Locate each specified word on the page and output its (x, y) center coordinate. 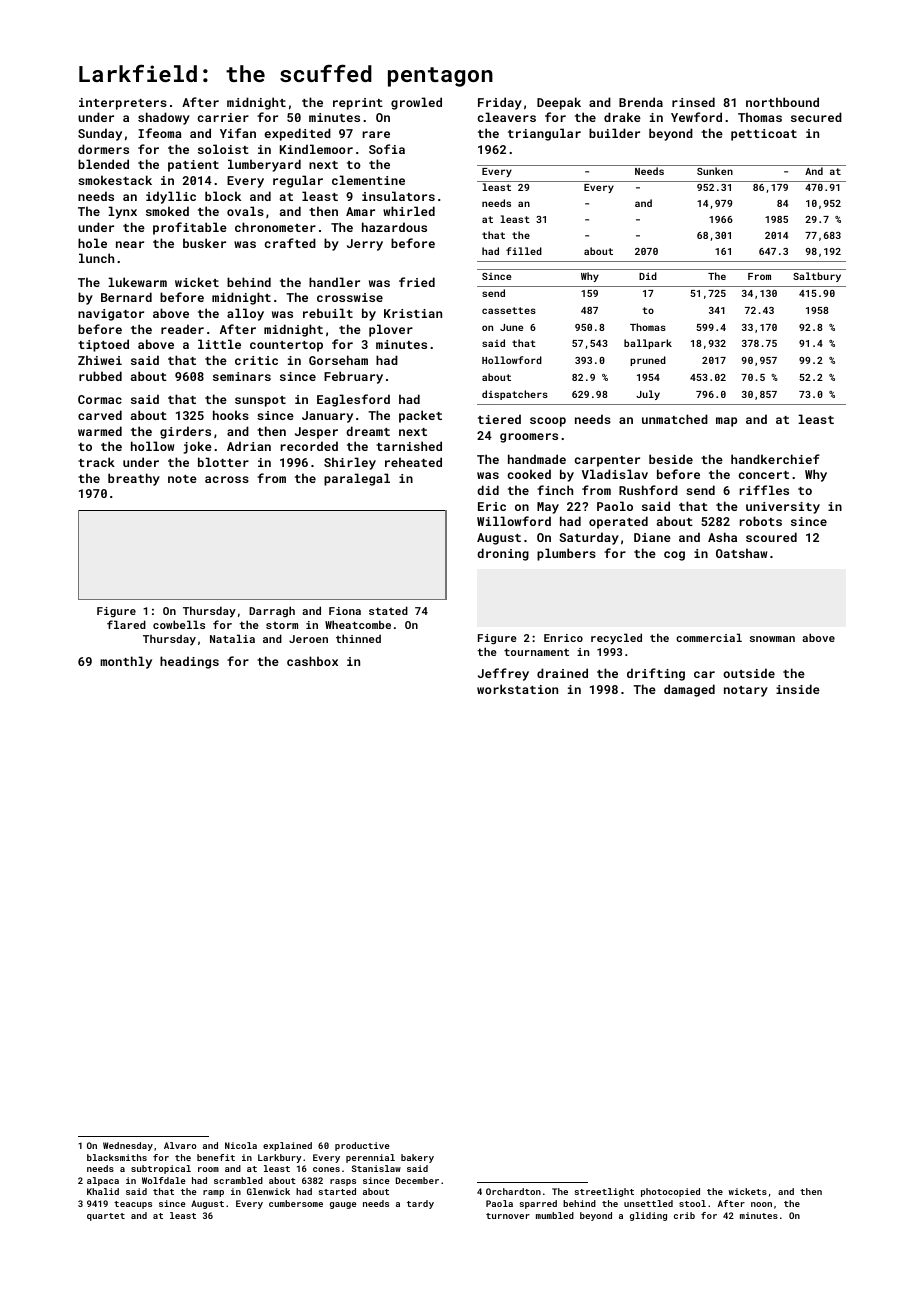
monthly (126, 662)
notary (746, 691)
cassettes (509, 310)
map (726, 422)
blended (103, 164)
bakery (417, 1158)
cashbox (312, 661)
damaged (689, 690)
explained (287, 1146)
